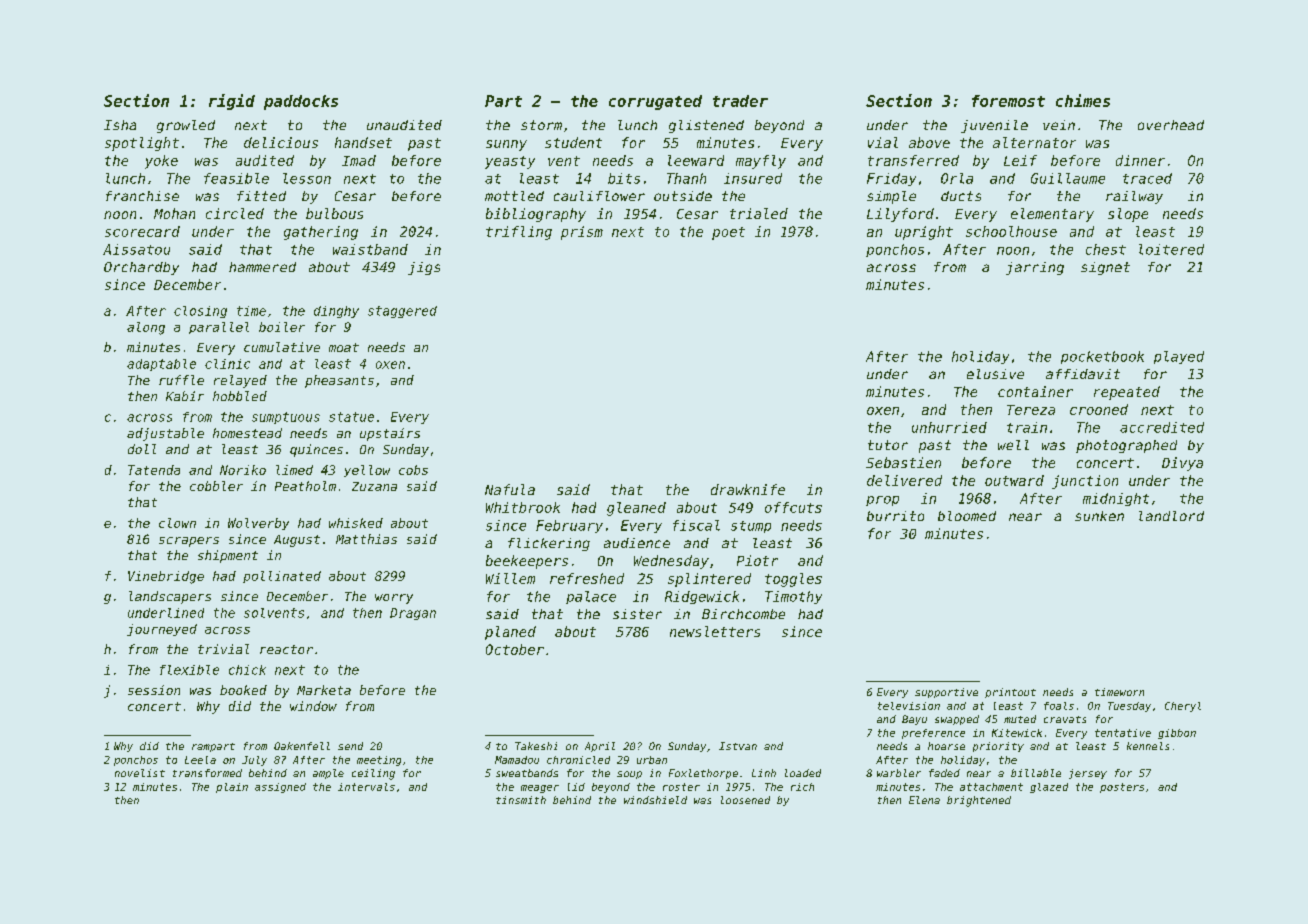  What do you see at coordinates (262, 267) in the image?
I see `hammered` at bounding box center [262, 267].
